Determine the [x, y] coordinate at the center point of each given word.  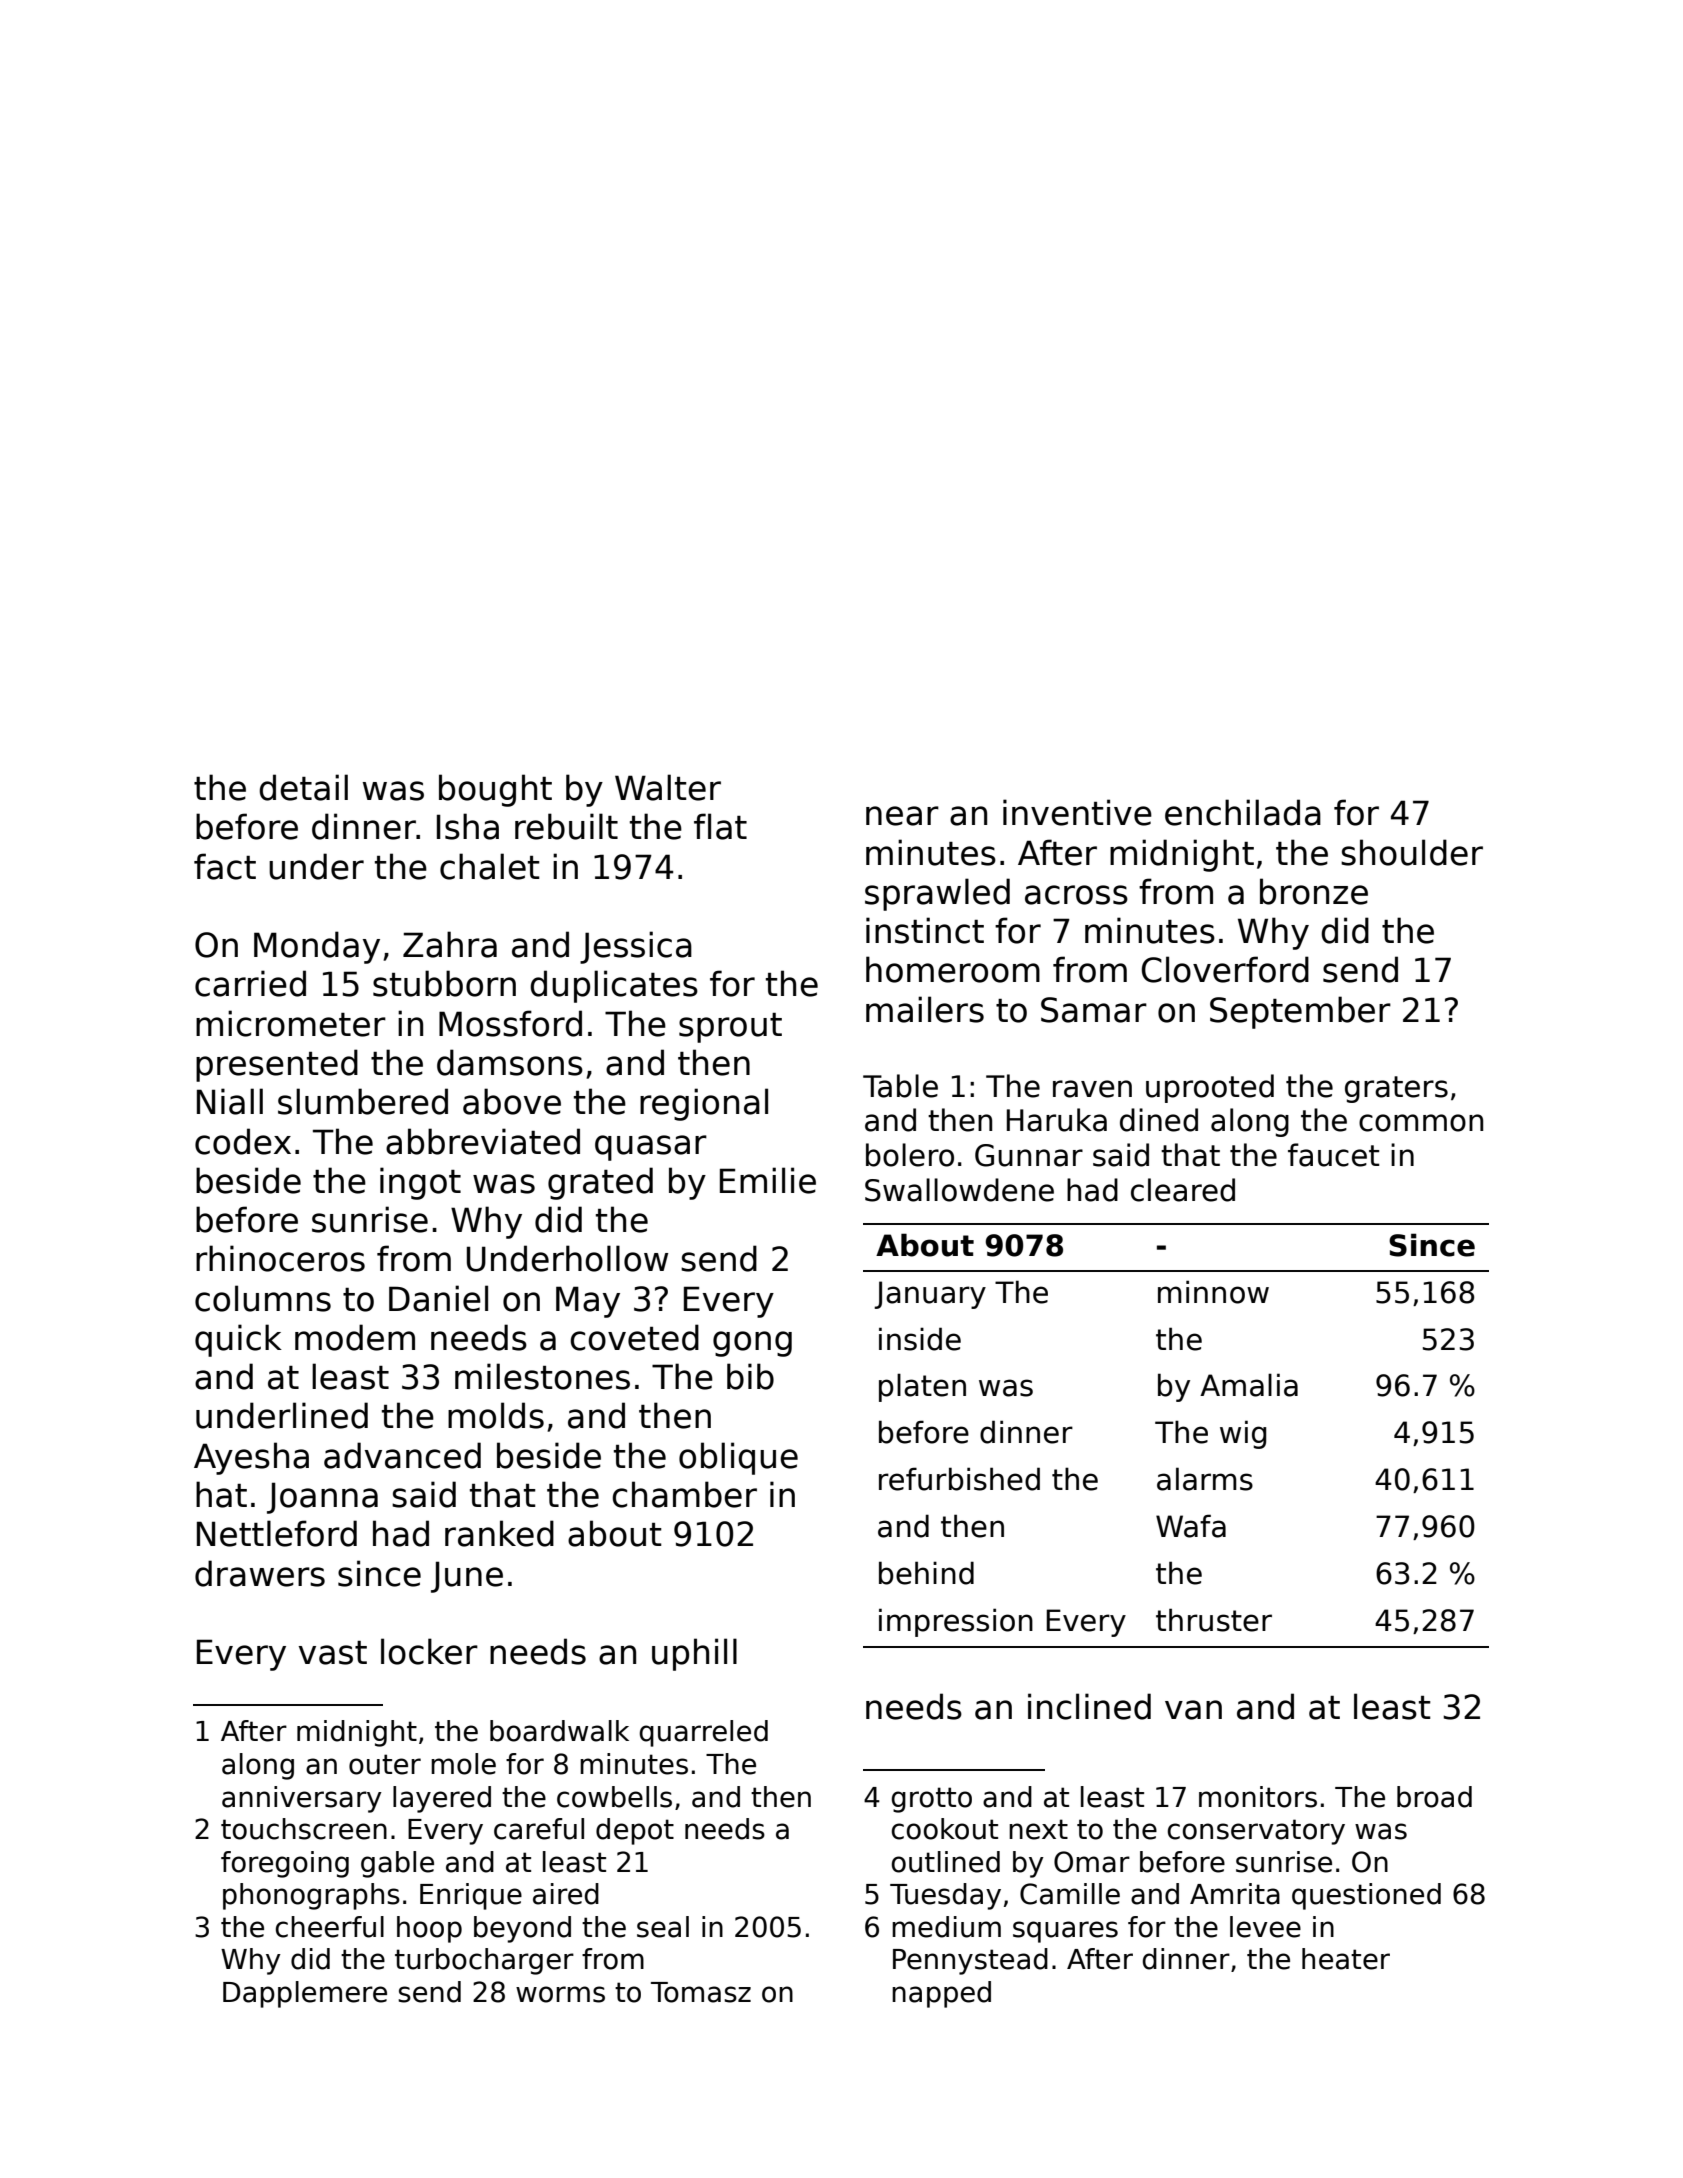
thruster [1214, 1620]
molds [496, 1415]
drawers [260, 1573]
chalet [490, 866]
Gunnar [1029, 1155]
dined [1159, 1120]
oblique [738, 1458]
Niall [230, 1101]
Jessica [636, 947]
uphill [694, 1654]
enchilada [1243, 812]
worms [560, 1994]
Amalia [1249, 1385]
